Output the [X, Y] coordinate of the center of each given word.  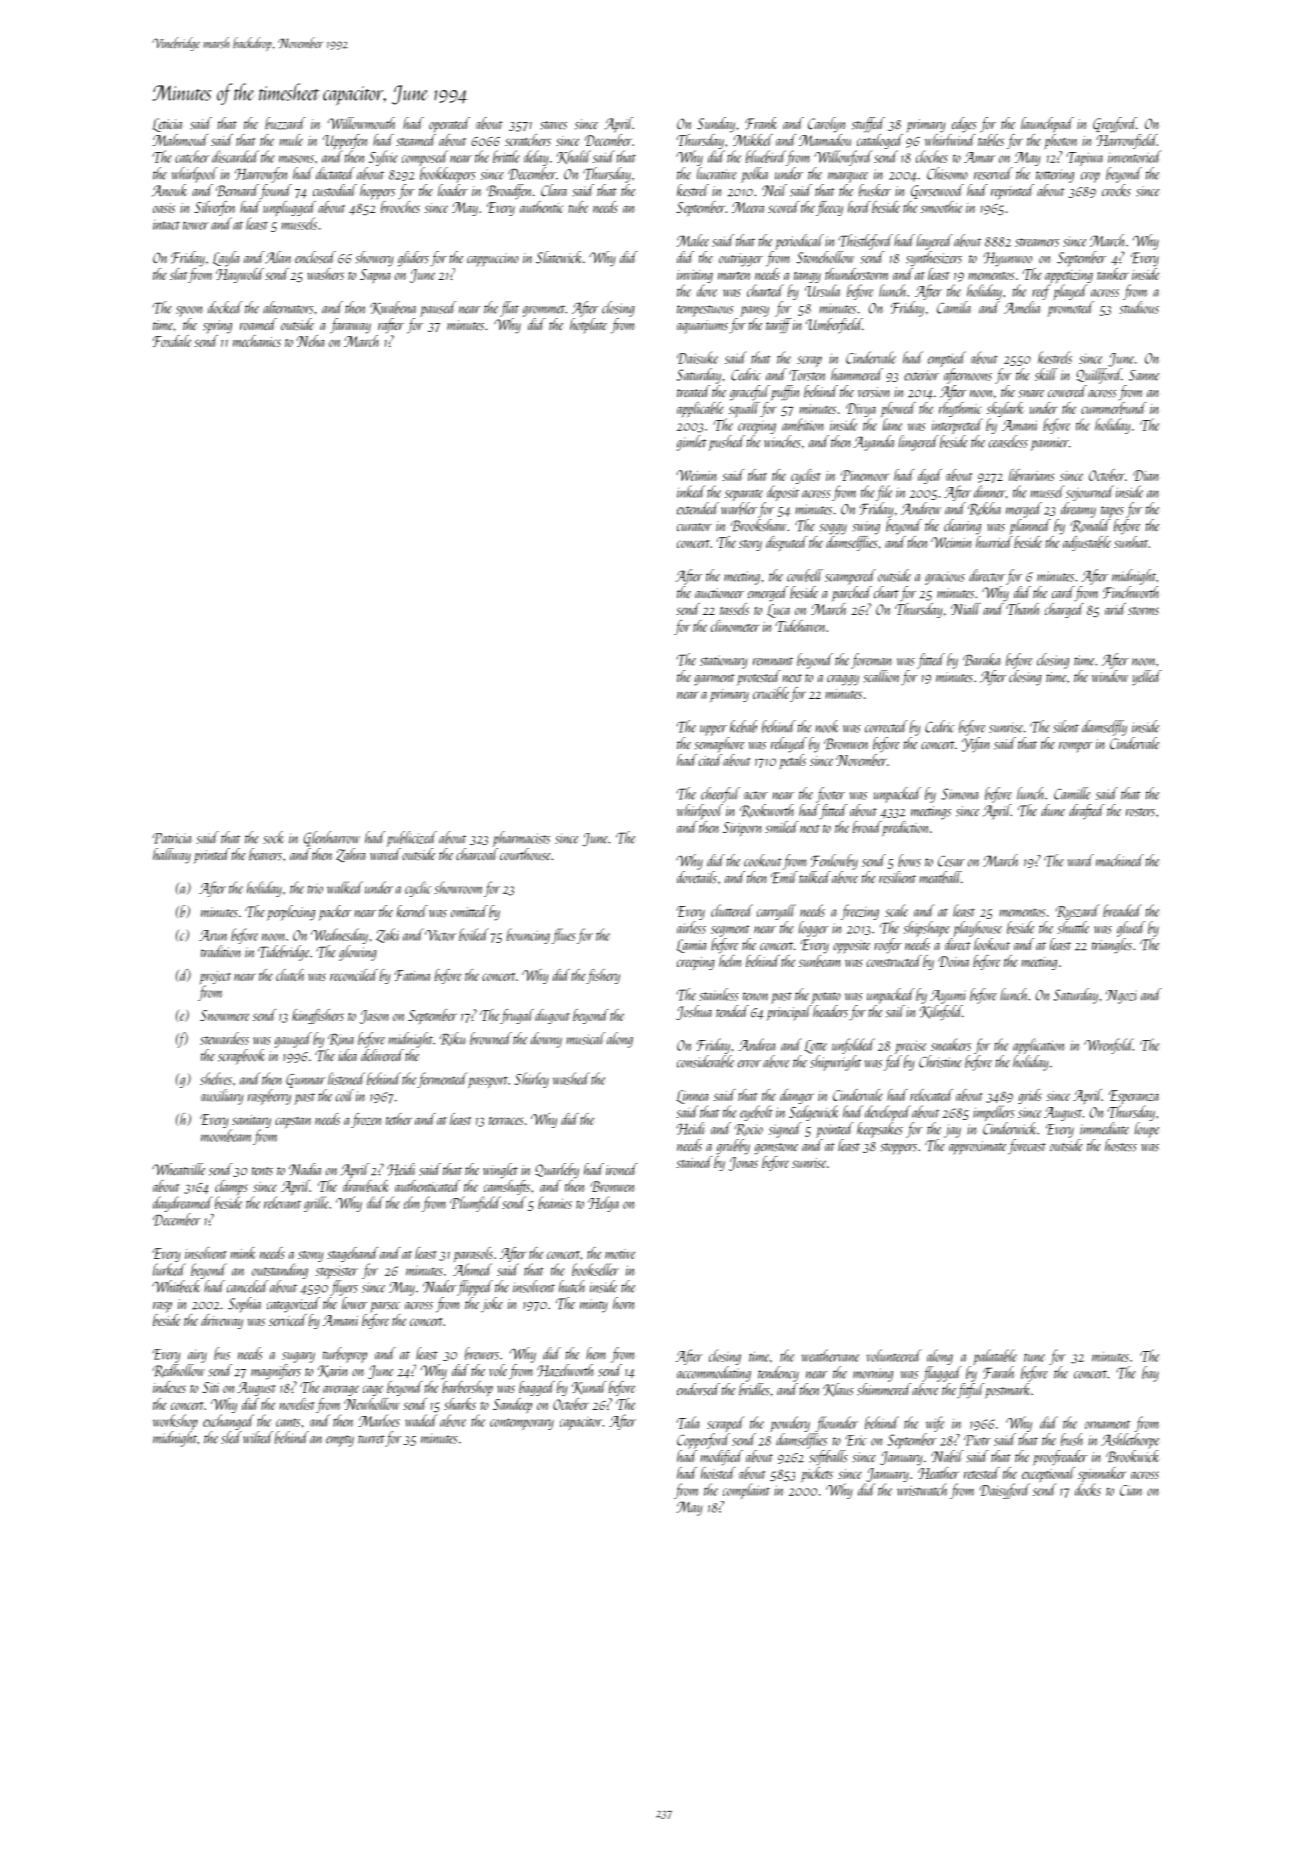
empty [340, 1441]
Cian [1131, 1490]
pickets [817, 1474]
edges [964, 125]
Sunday [716, 125]
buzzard [285, 123]
